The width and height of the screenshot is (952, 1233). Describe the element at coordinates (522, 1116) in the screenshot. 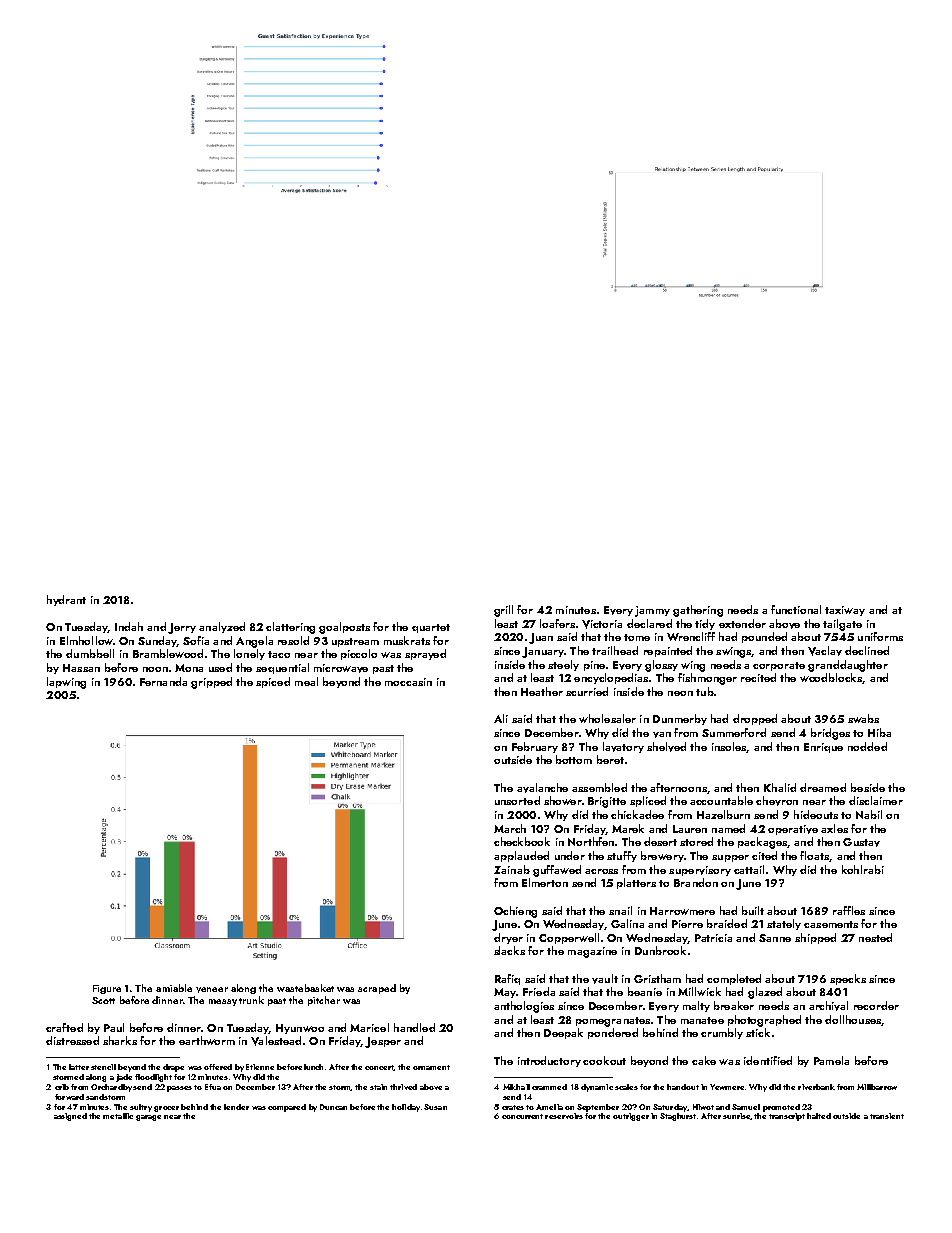

I see `concurrent` at that location.
